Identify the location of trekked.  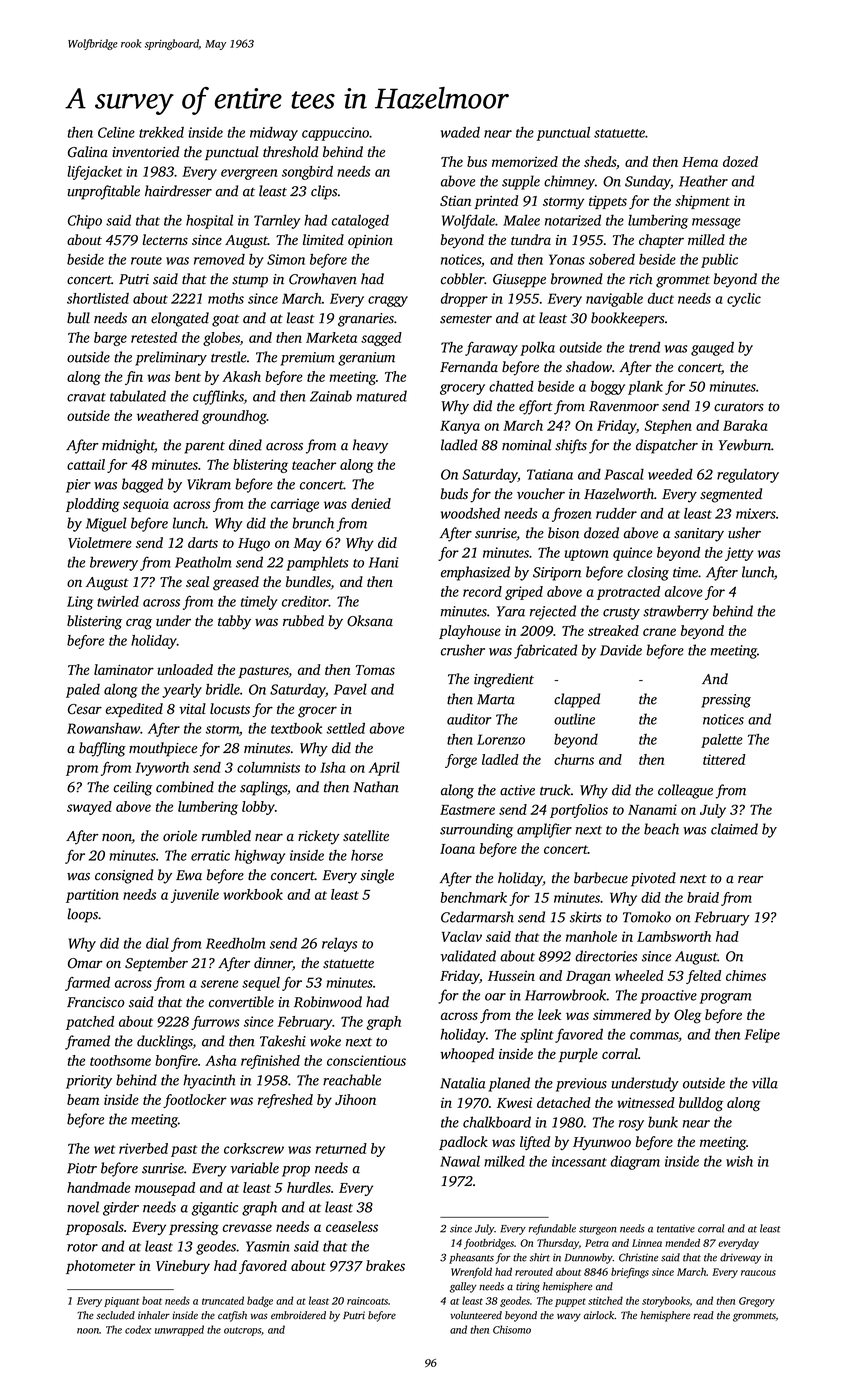
(161, 132).
